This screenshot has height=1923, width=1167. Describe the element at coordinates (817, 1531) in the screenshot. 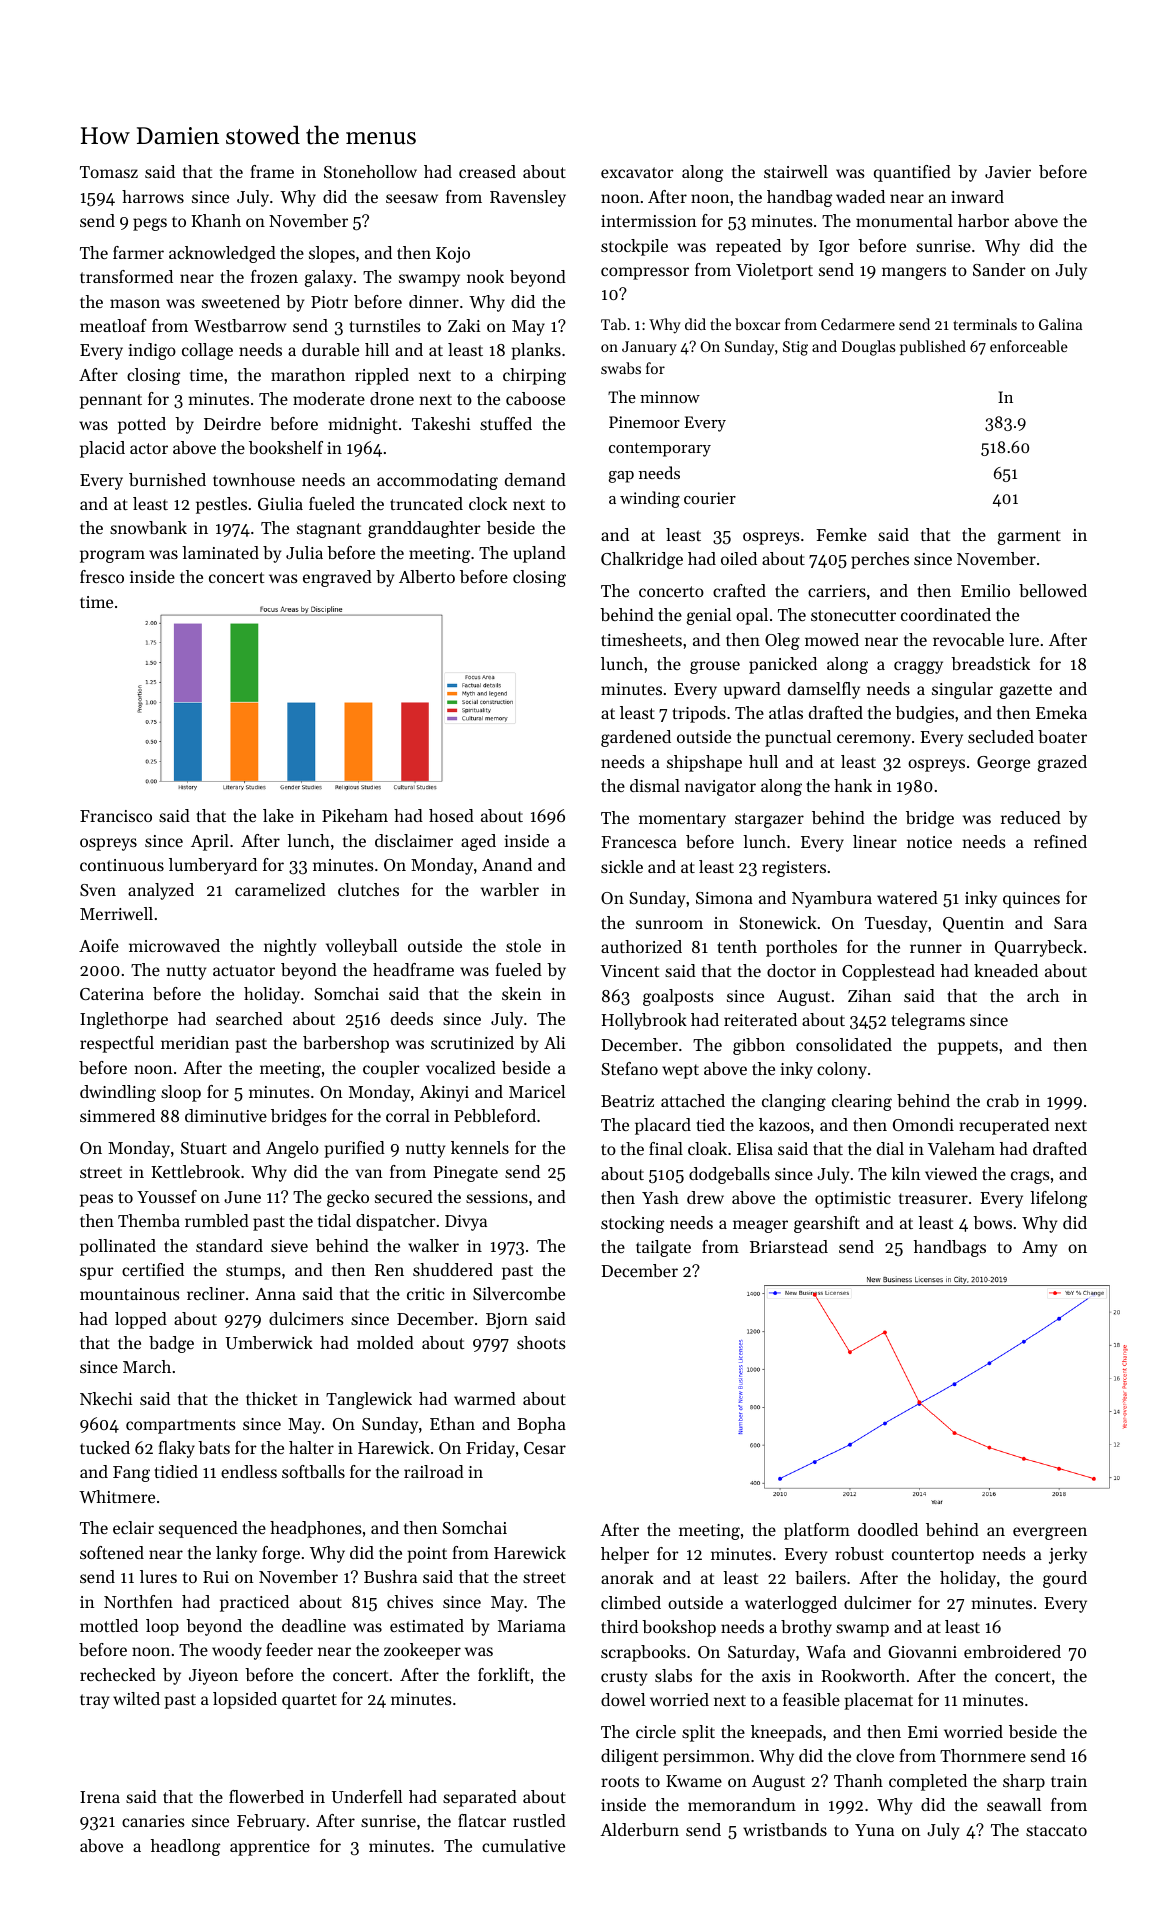

I see `platform` at that location.
